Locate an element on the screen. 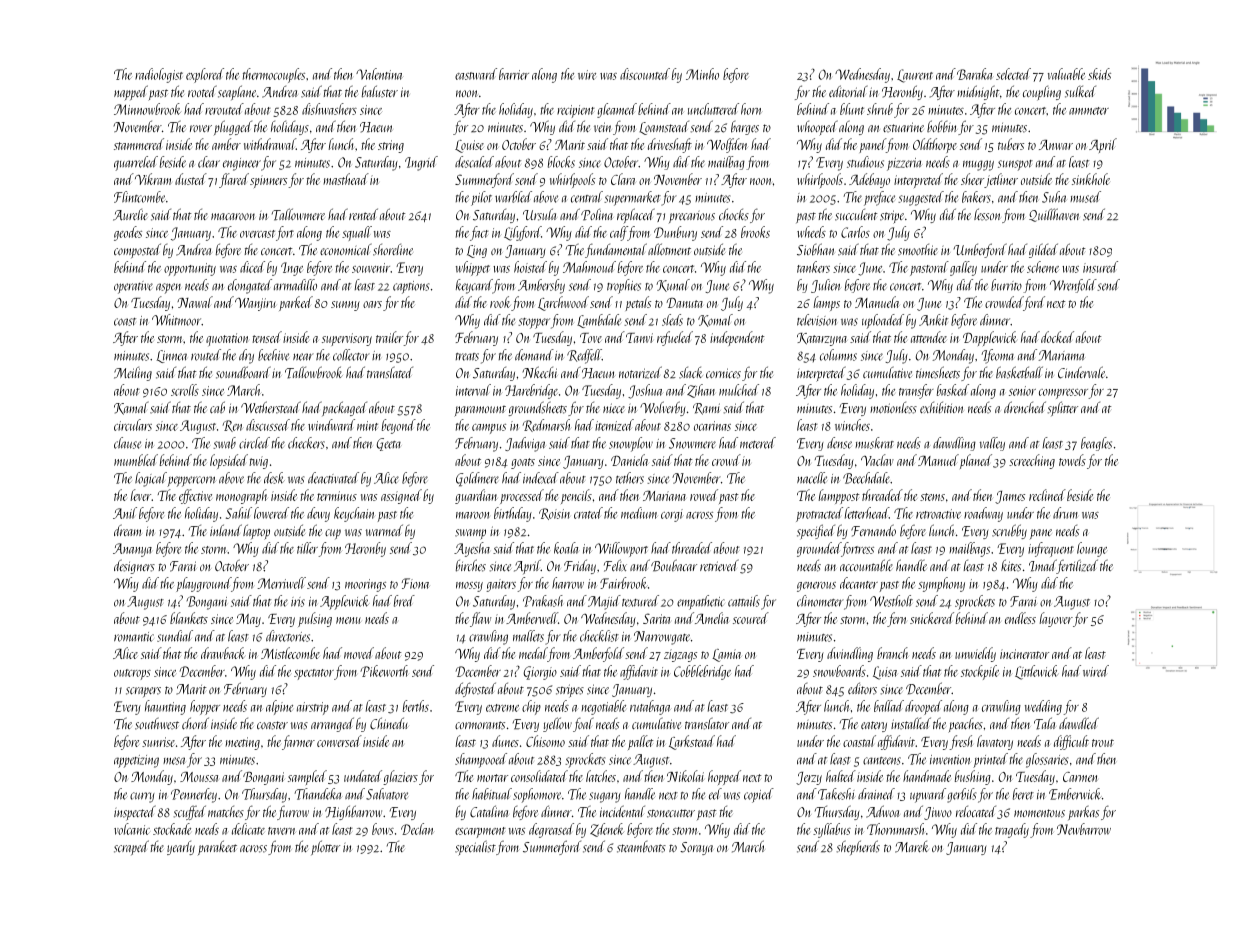  selected is located at coordinates (1013, 74).
